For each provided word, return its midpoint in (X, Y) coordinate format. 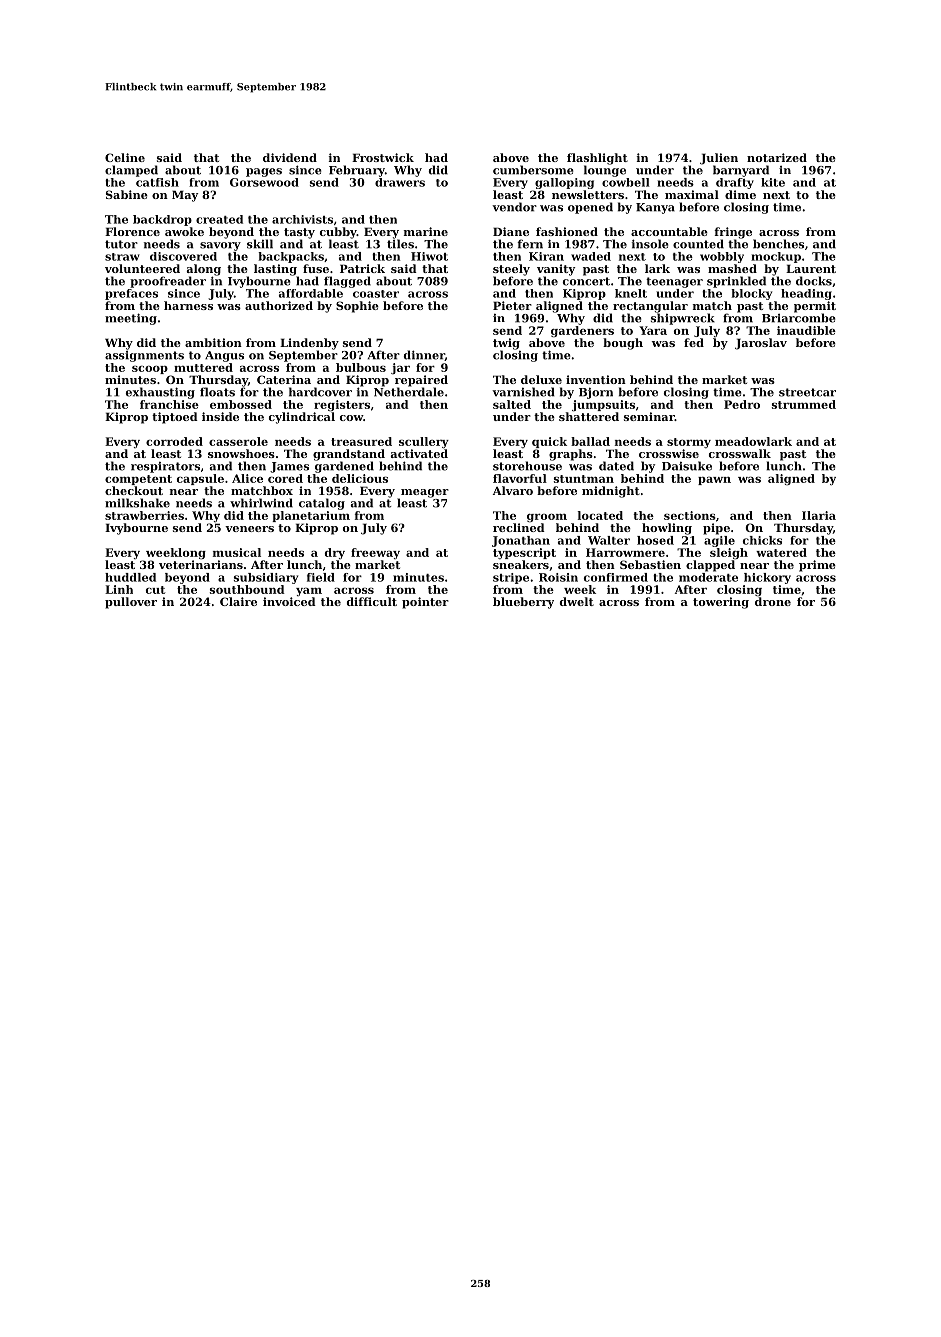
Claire (238, 601)
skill (260, 244)
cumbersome (533, 170)
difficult (372, 601)
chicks (762, 540)
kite (773, 182)
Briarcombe (799, 318)
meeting (131, 319)
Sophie (357, 307)
